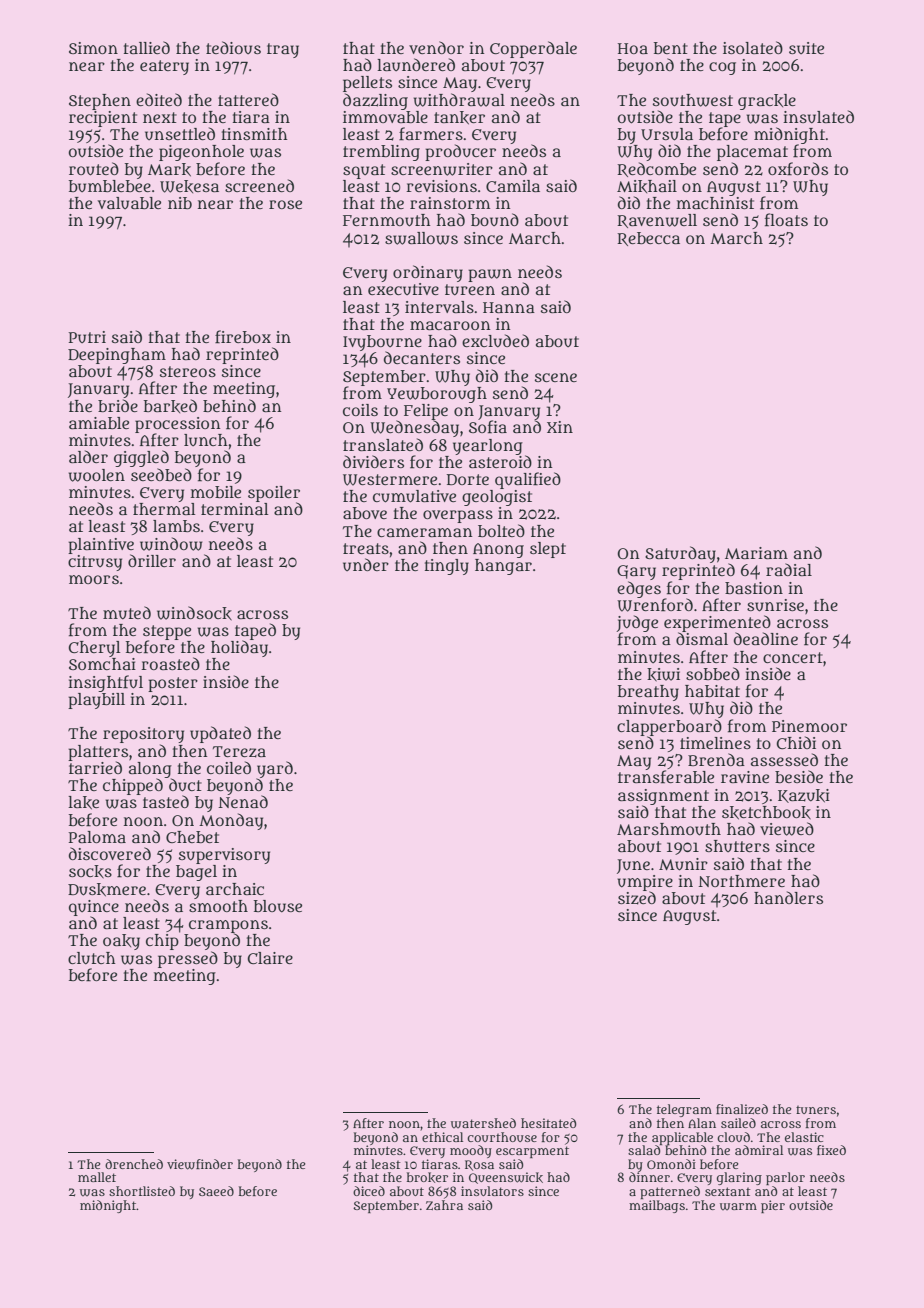 The image size is (924, 1308). Describe the element at coordinates (180, 203) in the image. I see `nib` at that location.
